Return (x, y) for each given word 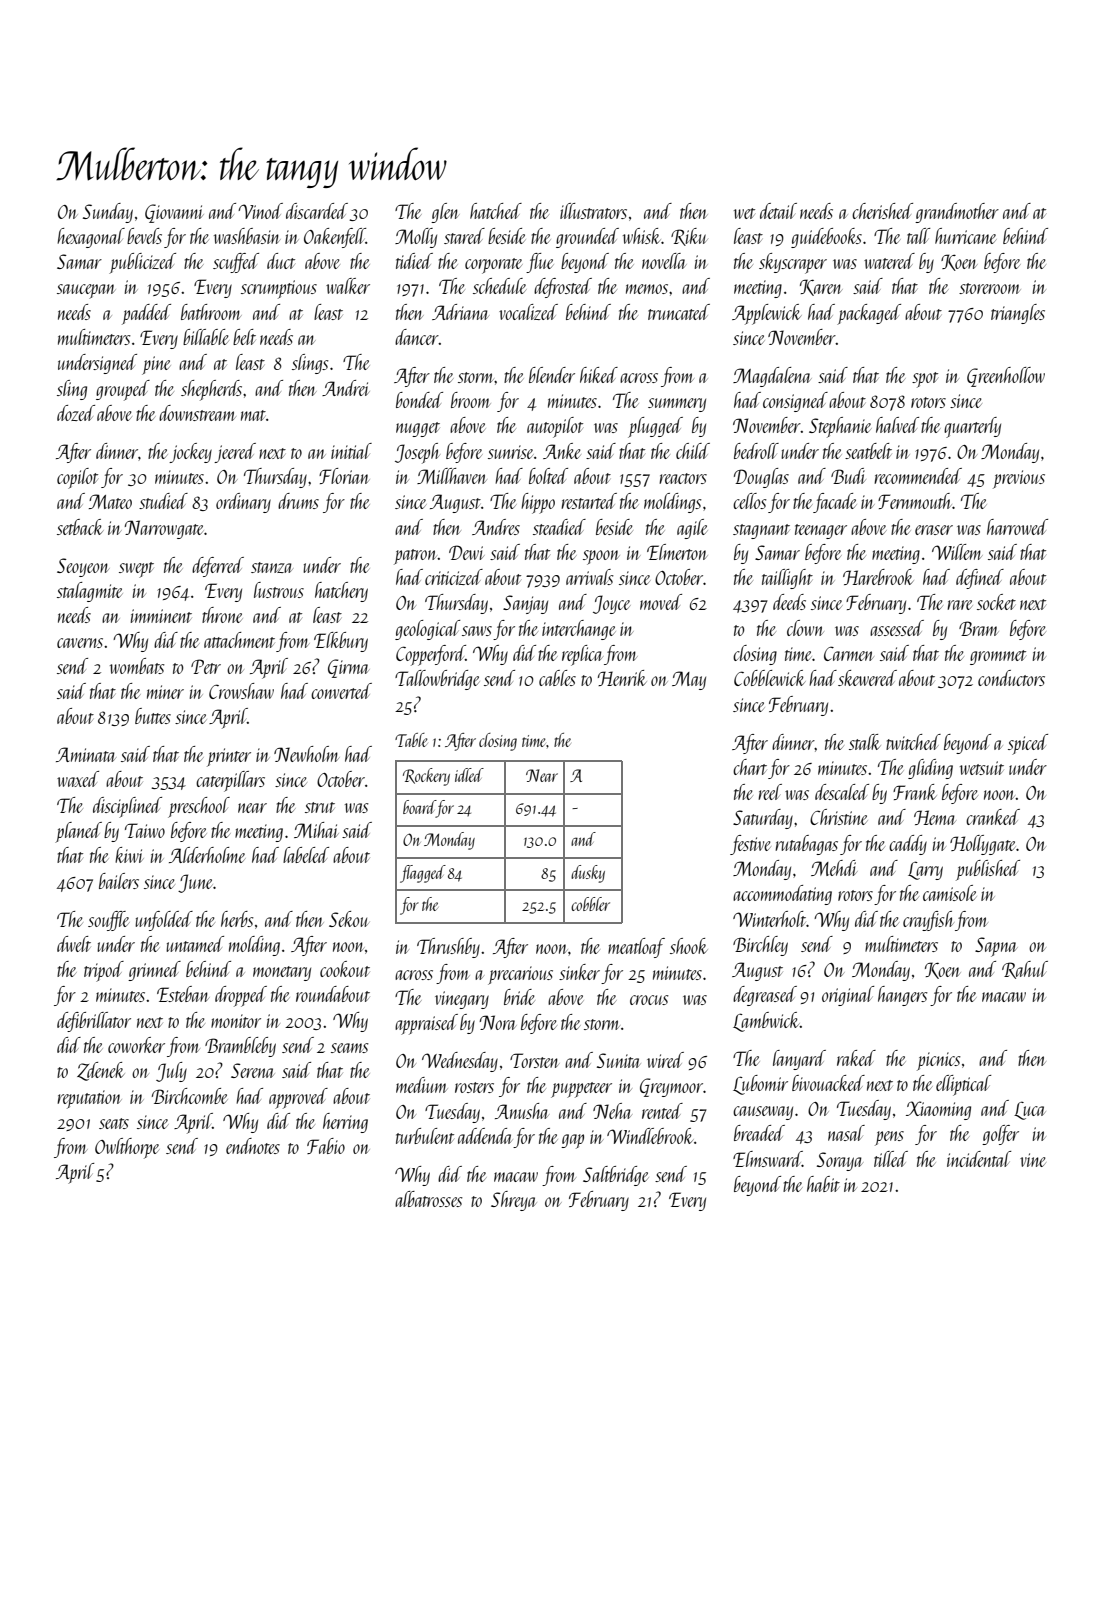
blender (552, 375)
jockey (190, 453)
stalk (865, 742)
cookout (345, 969)
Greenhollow (1006, 377)
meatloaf (636, 948)
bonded (419, 400)
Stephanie (840, 427)
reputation (89, 1099)
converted (341, 691)
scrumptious (279, 289)
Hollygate (983, 845)
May (689, 680)
